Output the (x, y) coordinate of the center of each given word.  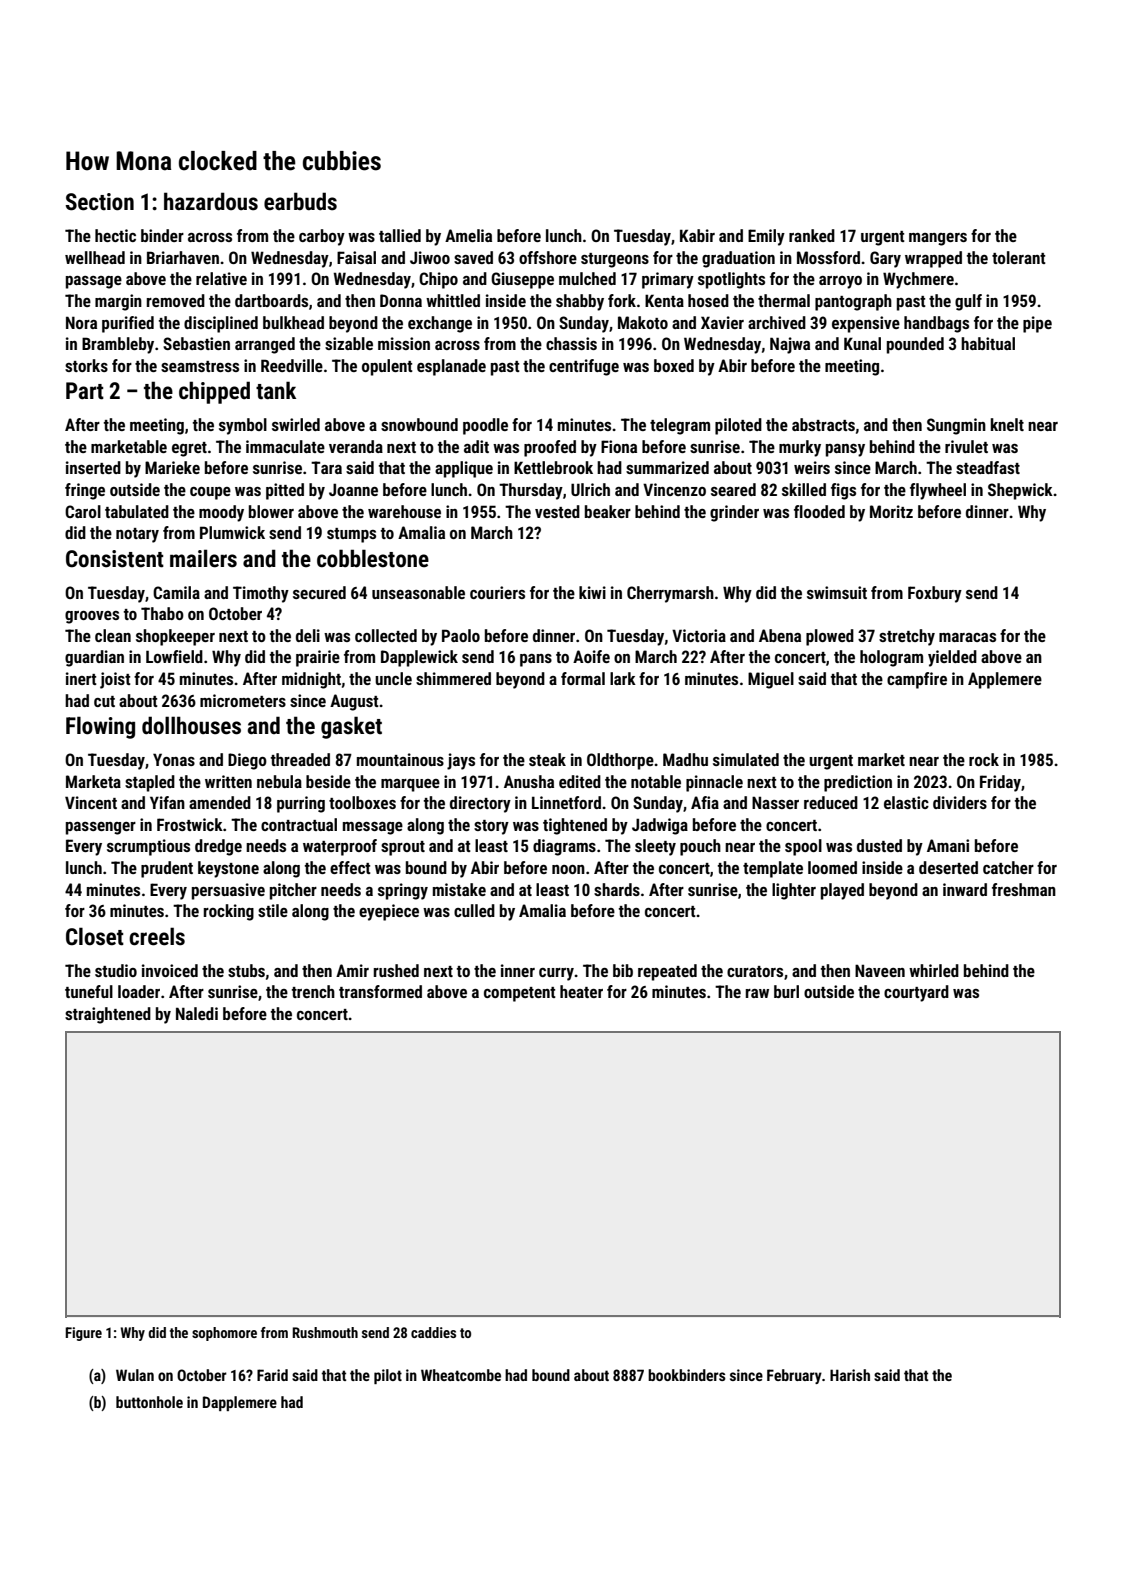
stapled (150, 783)
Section (100, 202)
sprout (403, 848)
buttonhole (149, 1402)
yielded (952, 658)
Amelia (468, 235)
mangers (938, 239)
